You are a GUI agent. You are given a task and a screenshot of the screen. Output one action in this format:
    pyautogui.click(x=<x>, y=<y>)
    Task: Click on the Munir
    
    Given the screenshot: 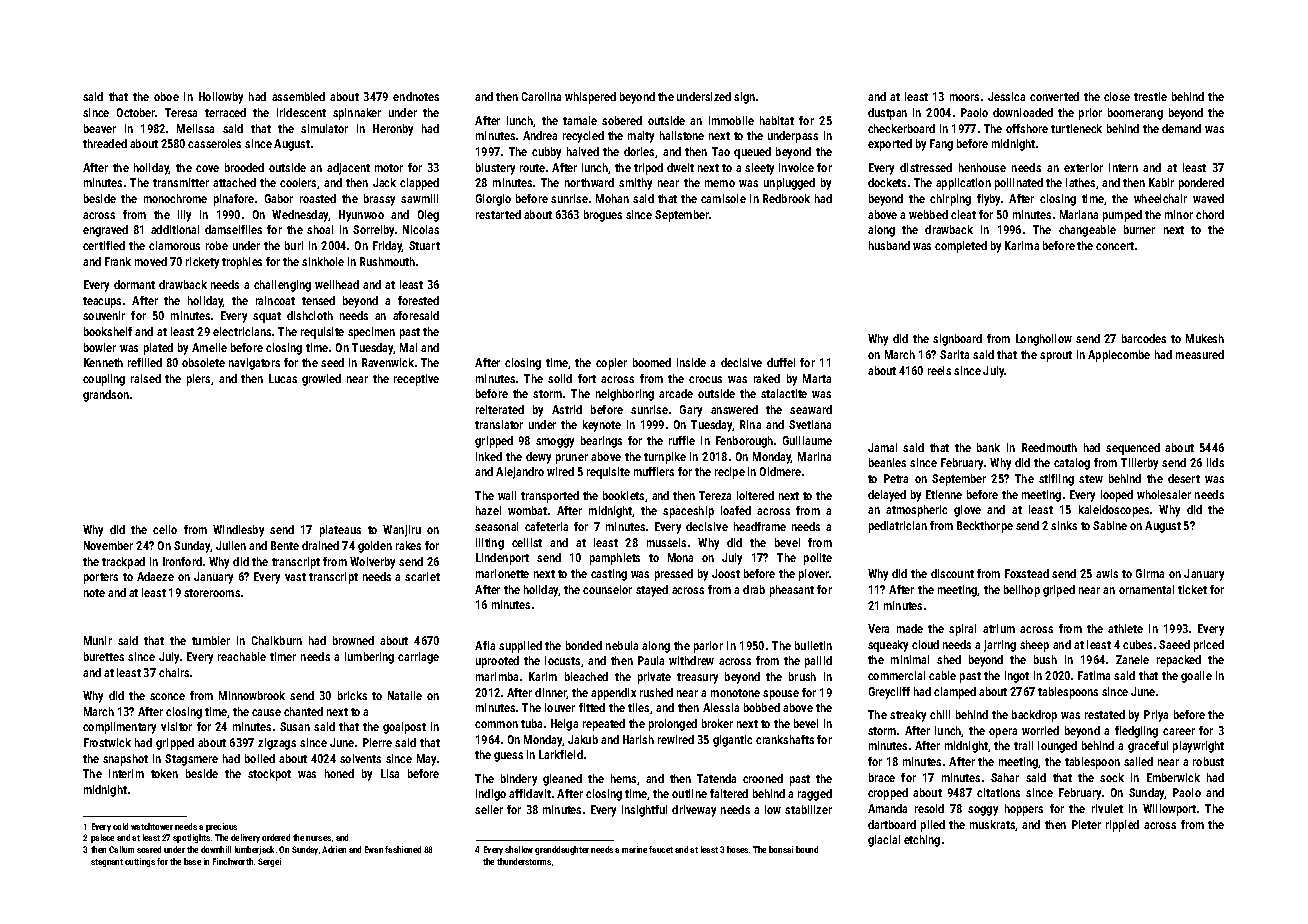 What is the action you would take?
    pyautogui.click(x=98, y=640)
